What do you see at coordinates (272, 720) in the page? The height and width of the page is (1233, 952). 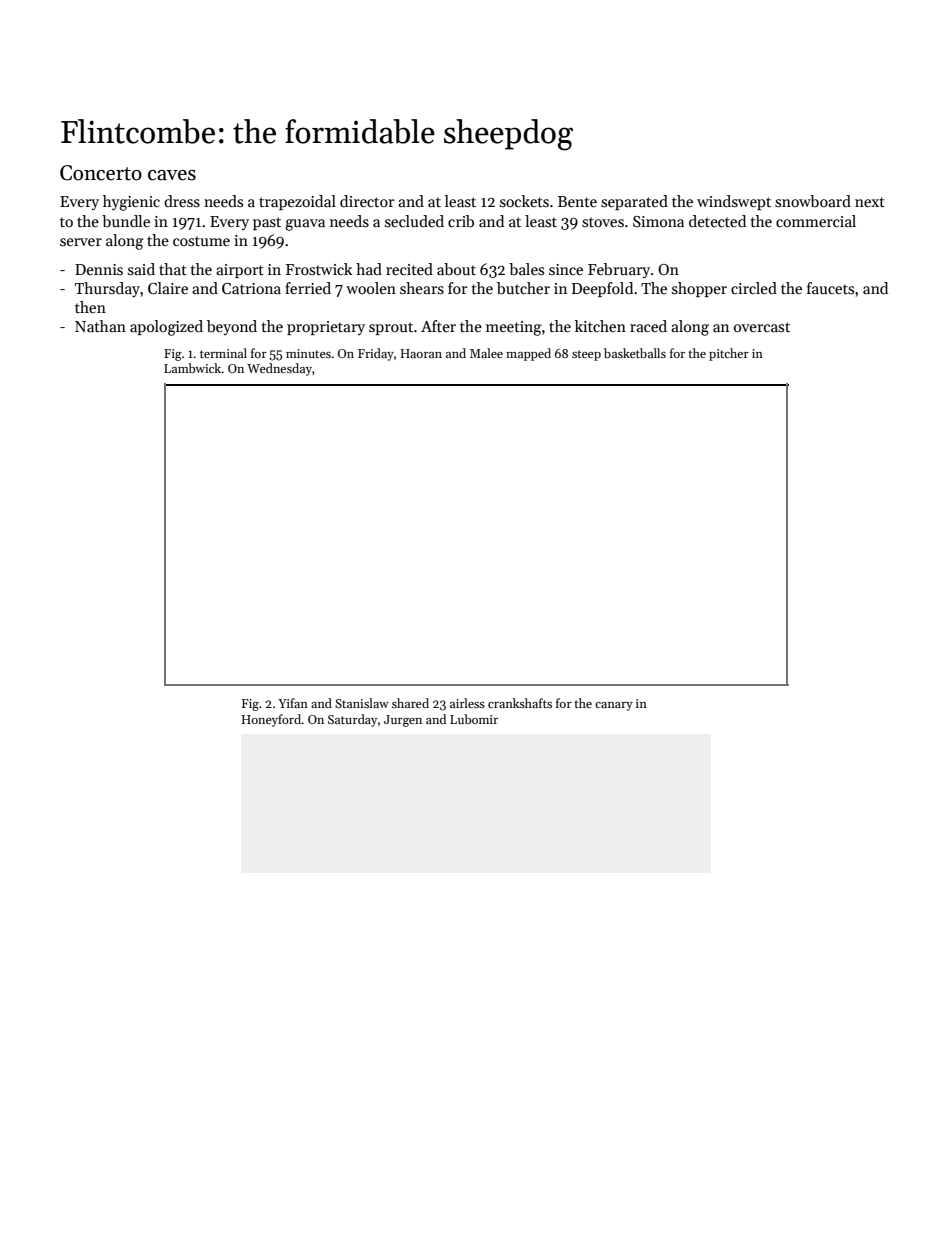 I see `Honeyford` at bounding box center [272, 720].
